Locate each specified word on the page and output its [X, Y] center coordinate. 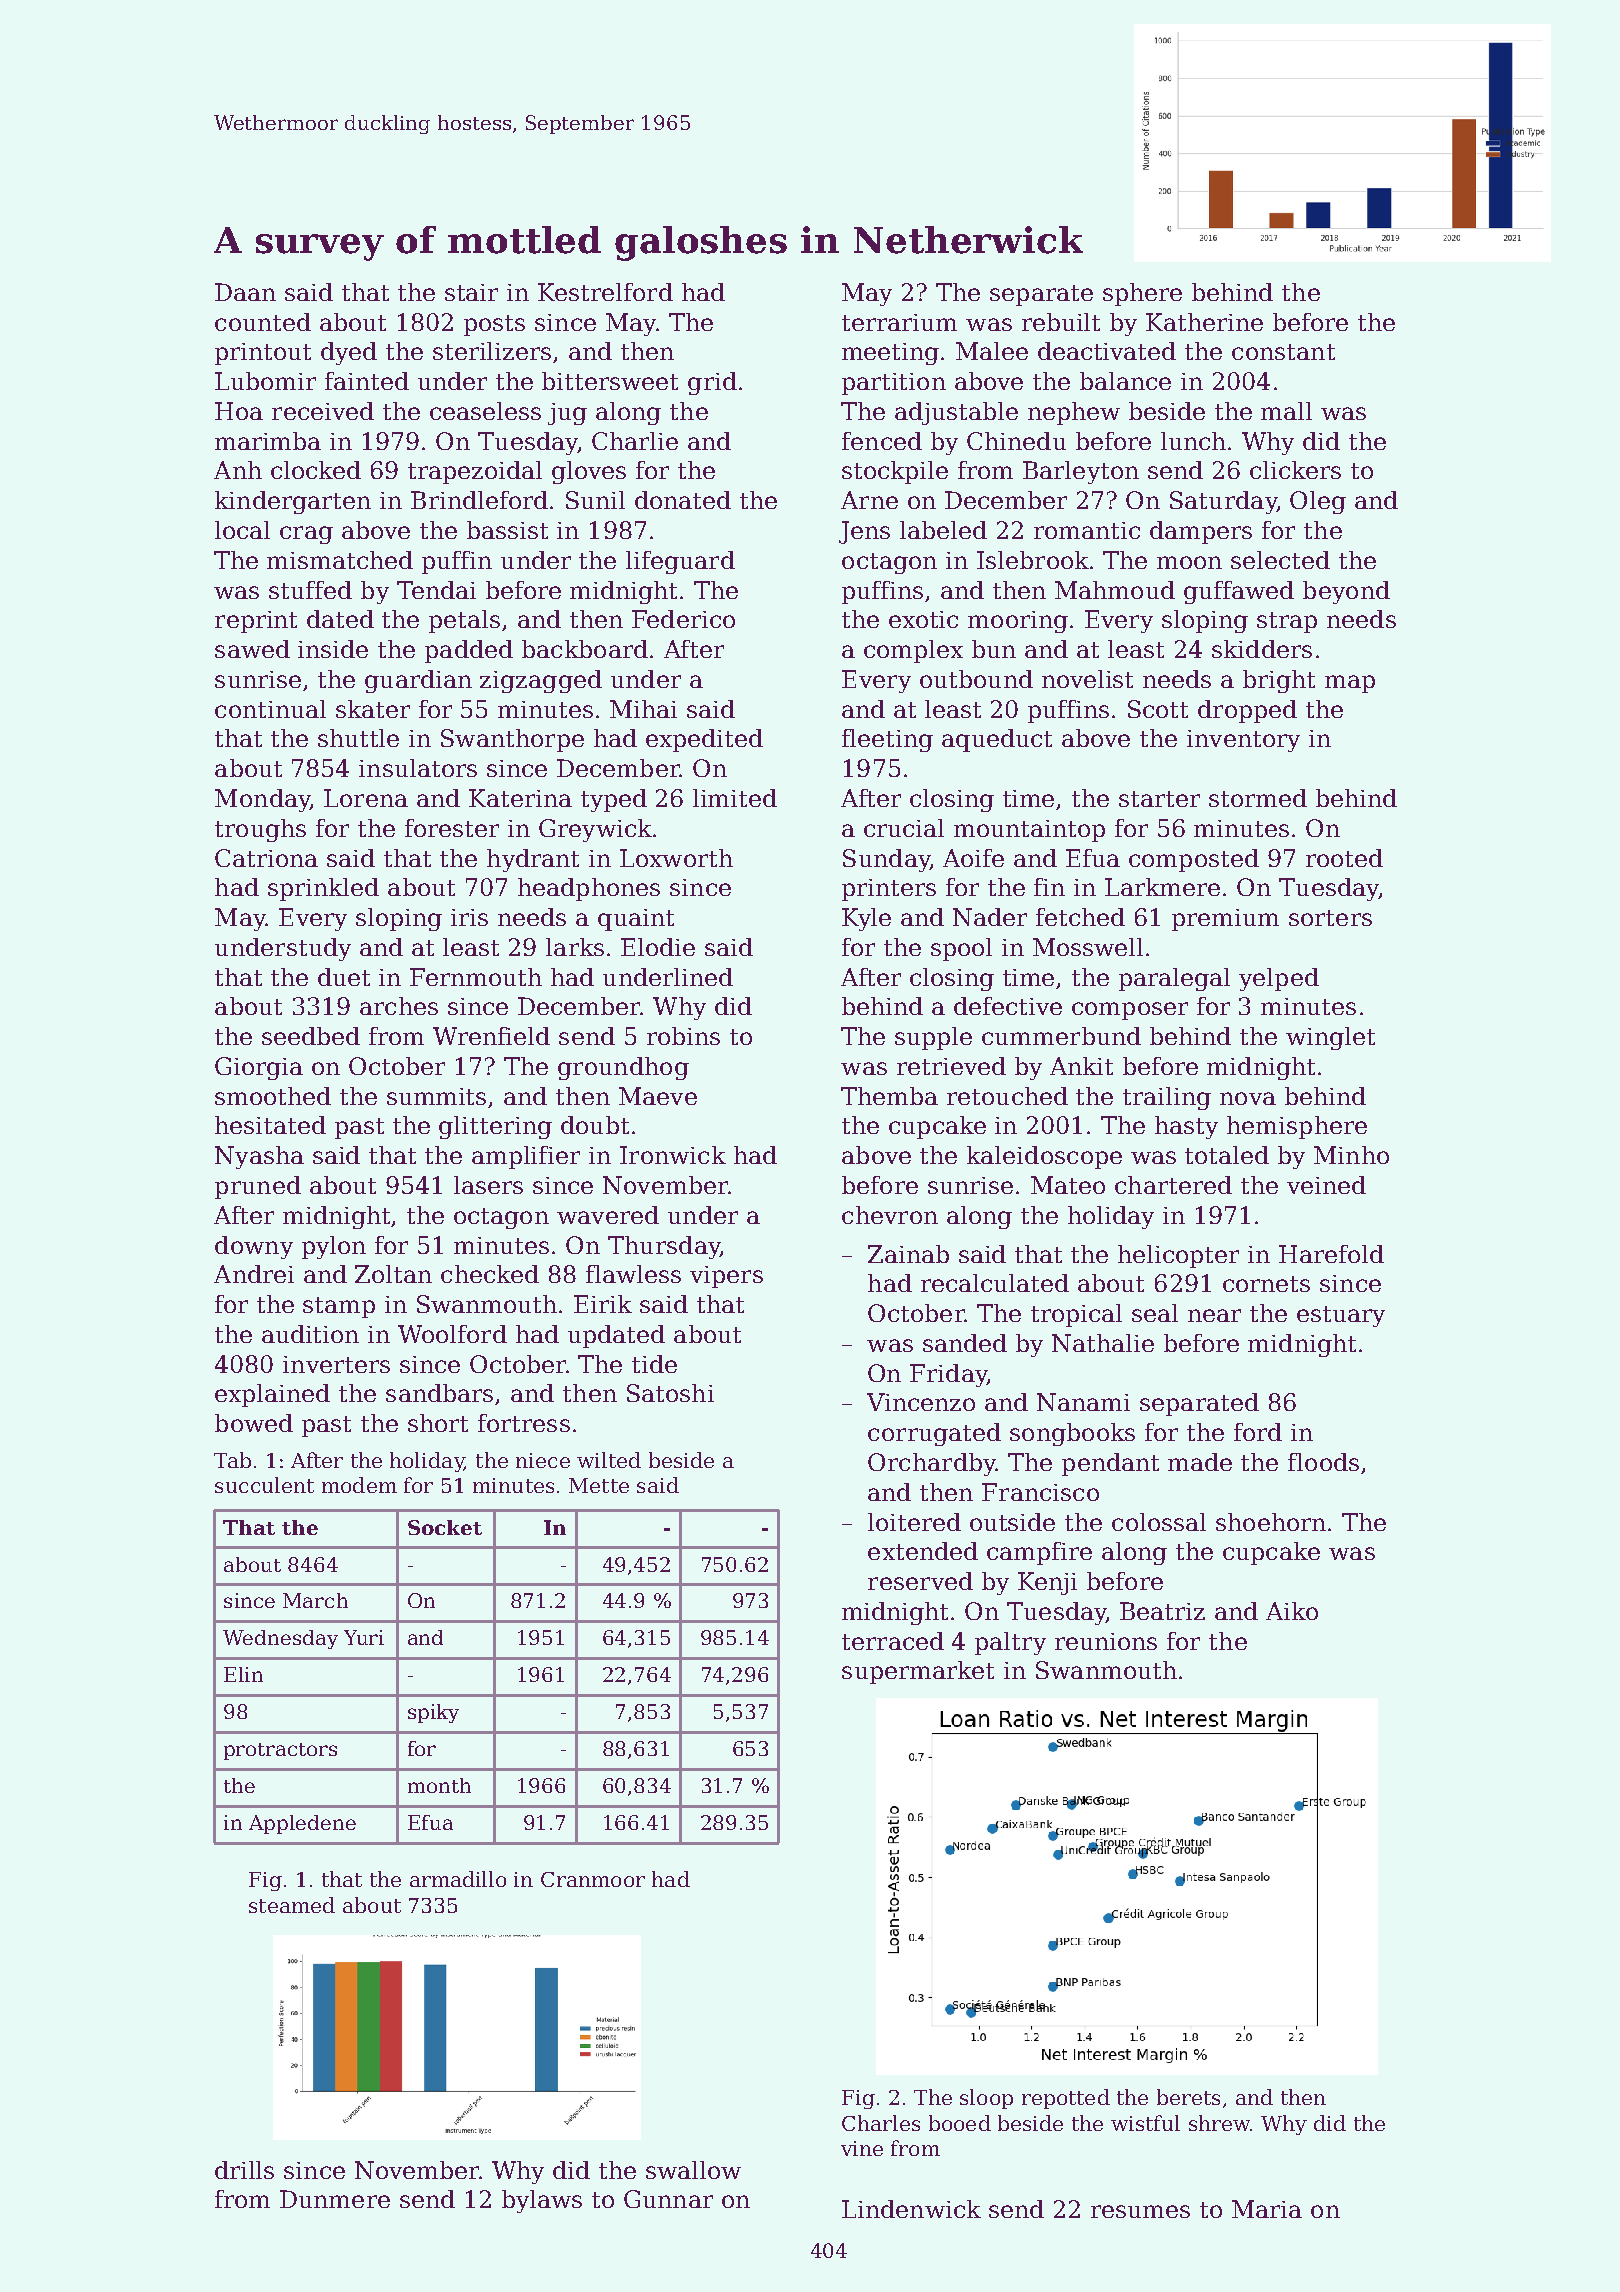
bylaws [542, 2201]
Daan [245, 292]
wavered [608, 1215]
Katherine [1204, 322]
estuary [1341, 1316]
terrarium [899, 322]
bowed [254, 1423]
